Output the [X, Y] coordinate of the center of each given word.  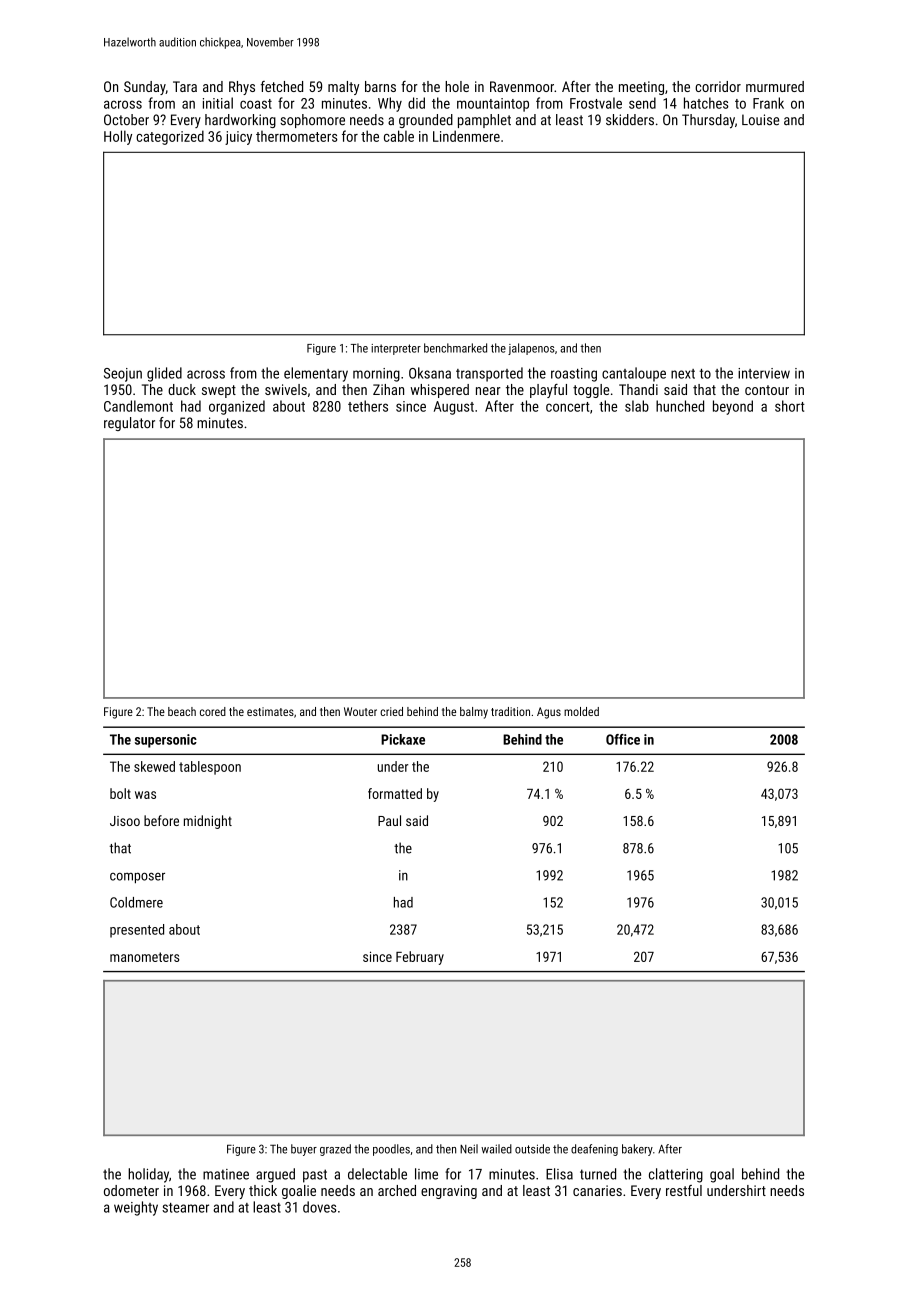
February [420, 958]
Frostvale [596, 103]
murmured [775, 86]
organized [237, 407]
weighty [136, 1208]
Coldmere [136, 902]
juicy [238, 138]
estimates [270, 711]
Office [623, 739]
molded [581, 711]
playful [548, 391]
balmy [474, 713]
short [790, 406]
